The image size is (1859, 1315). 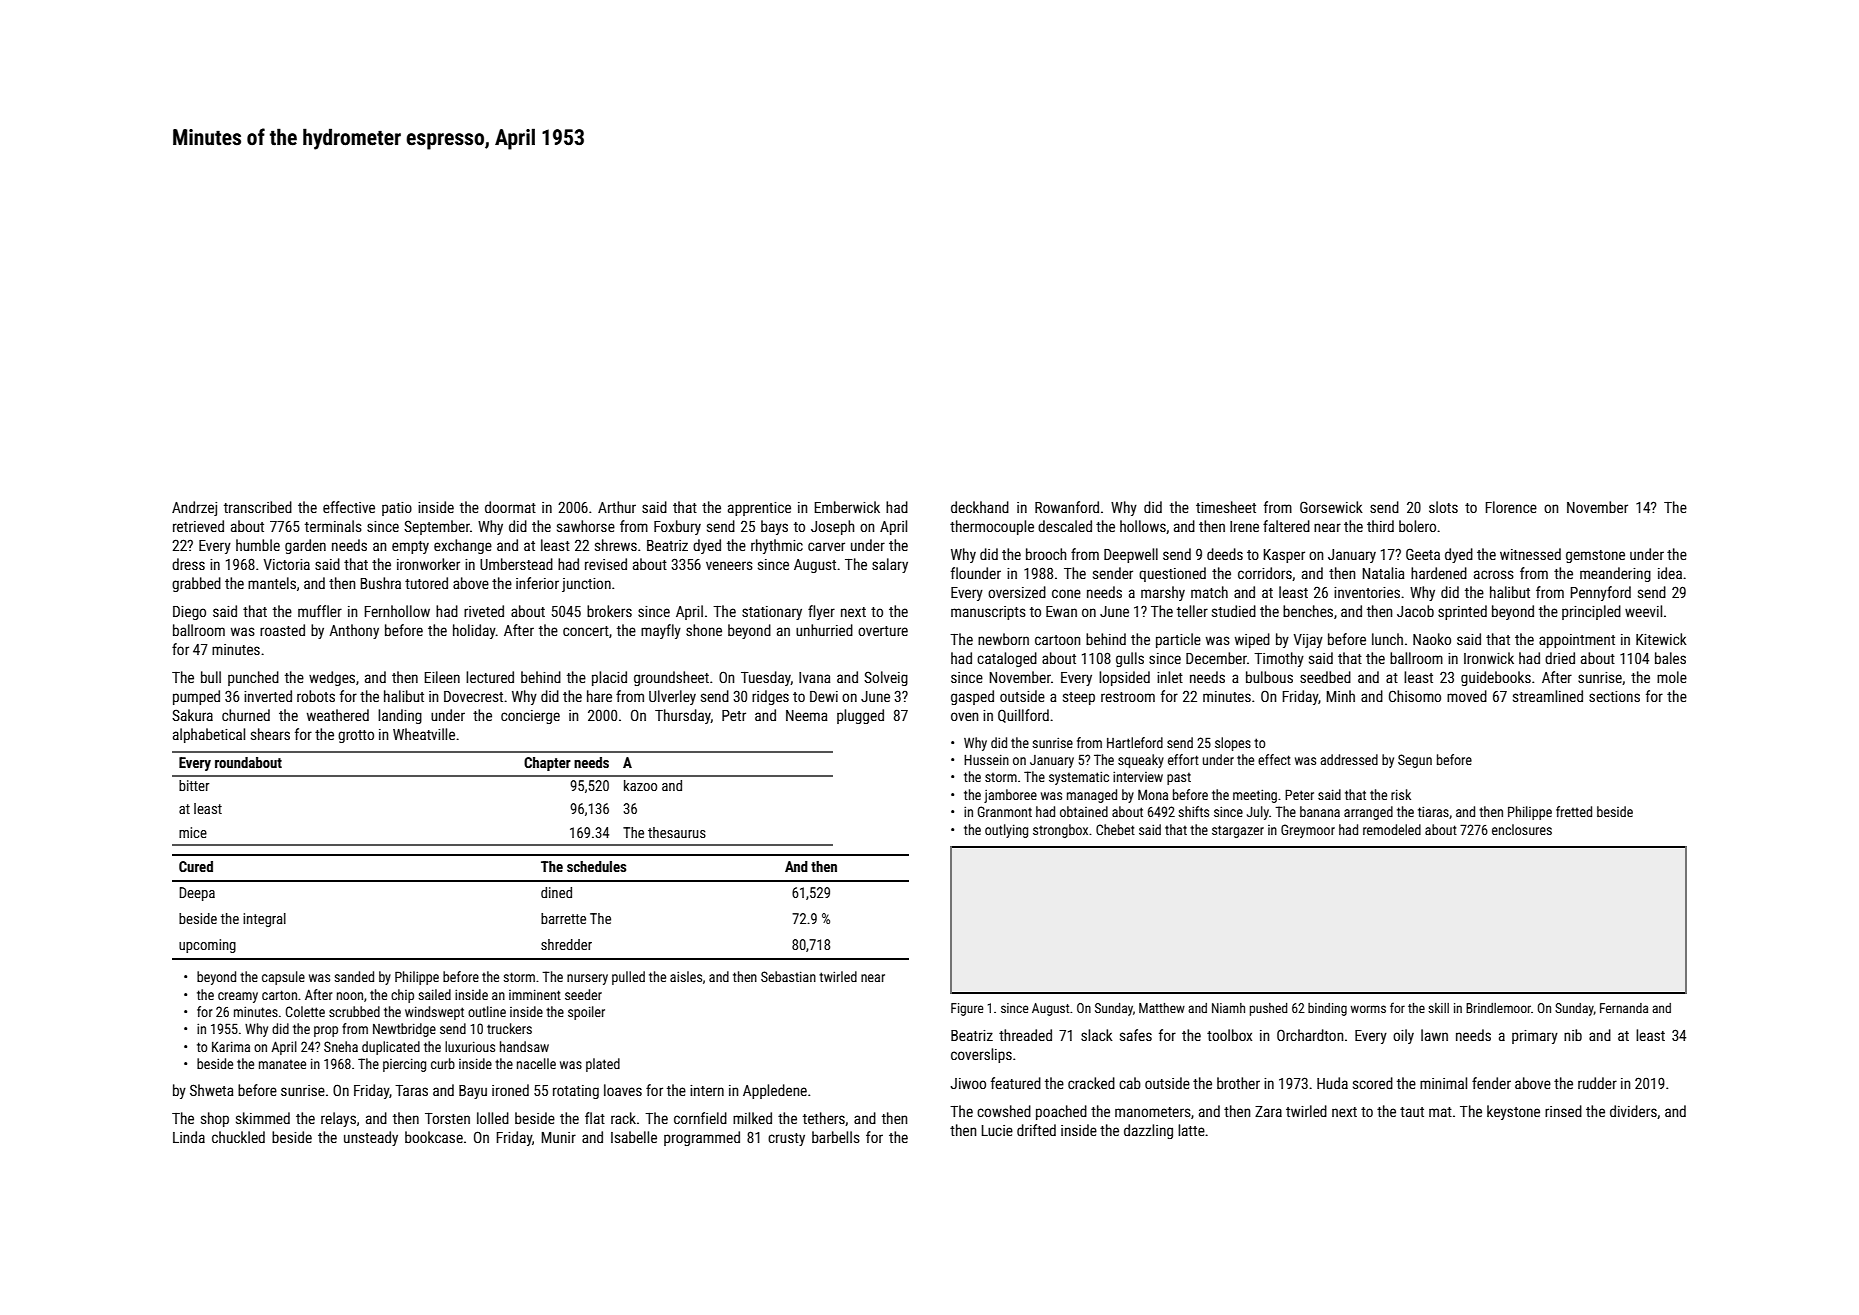 I want to click on slots, so click(x=1443, y=507).
